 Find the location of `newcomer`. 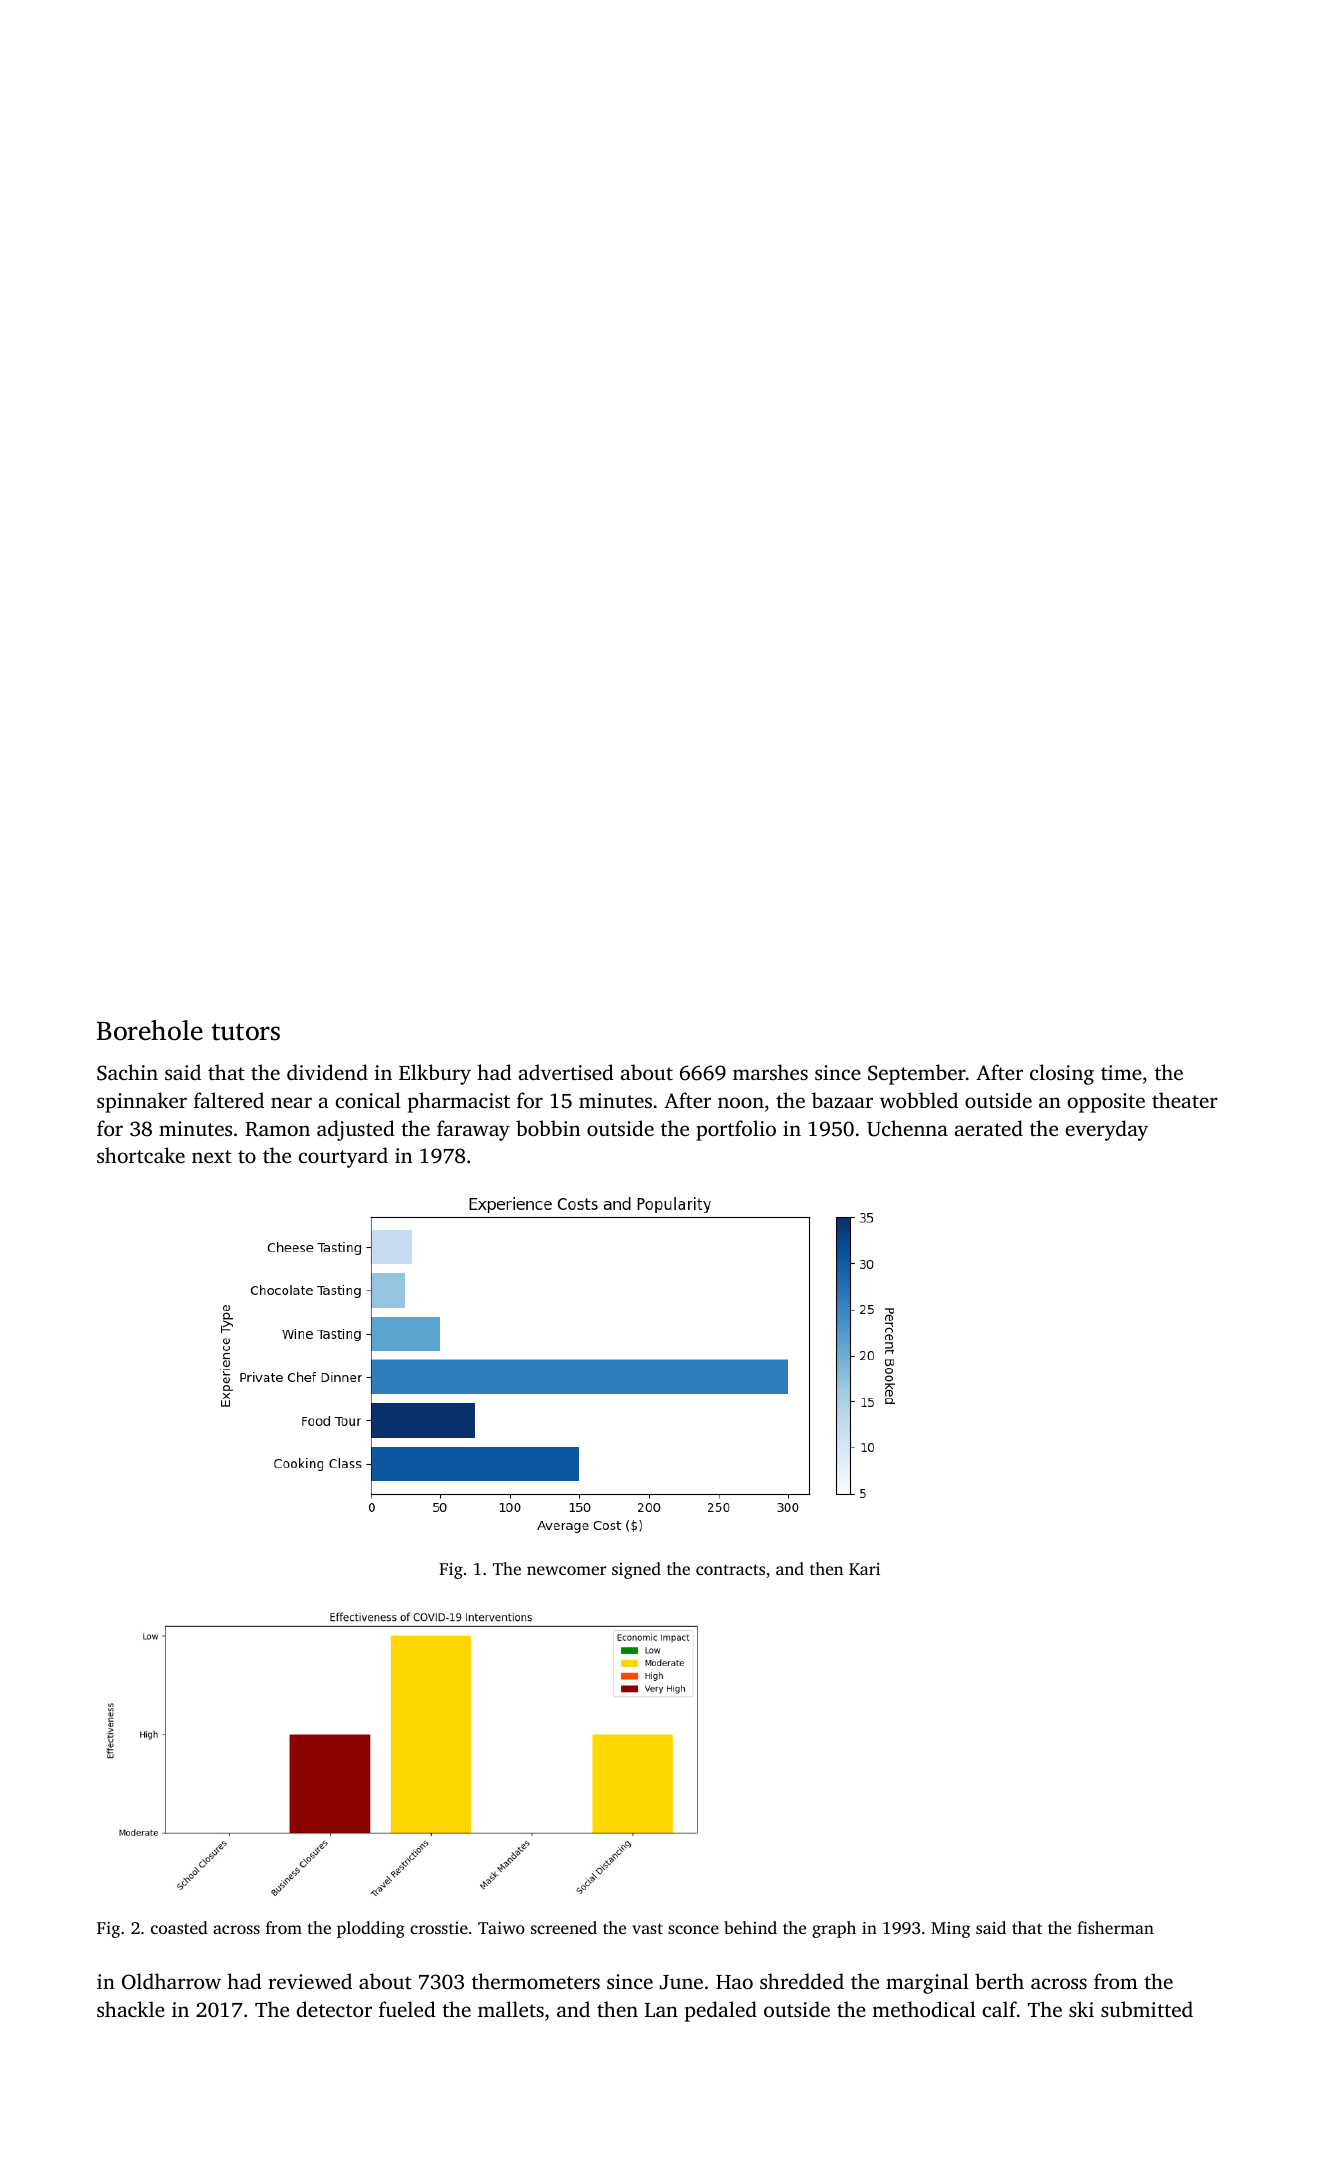

newcomer is located at coordinates (566, 1570).
